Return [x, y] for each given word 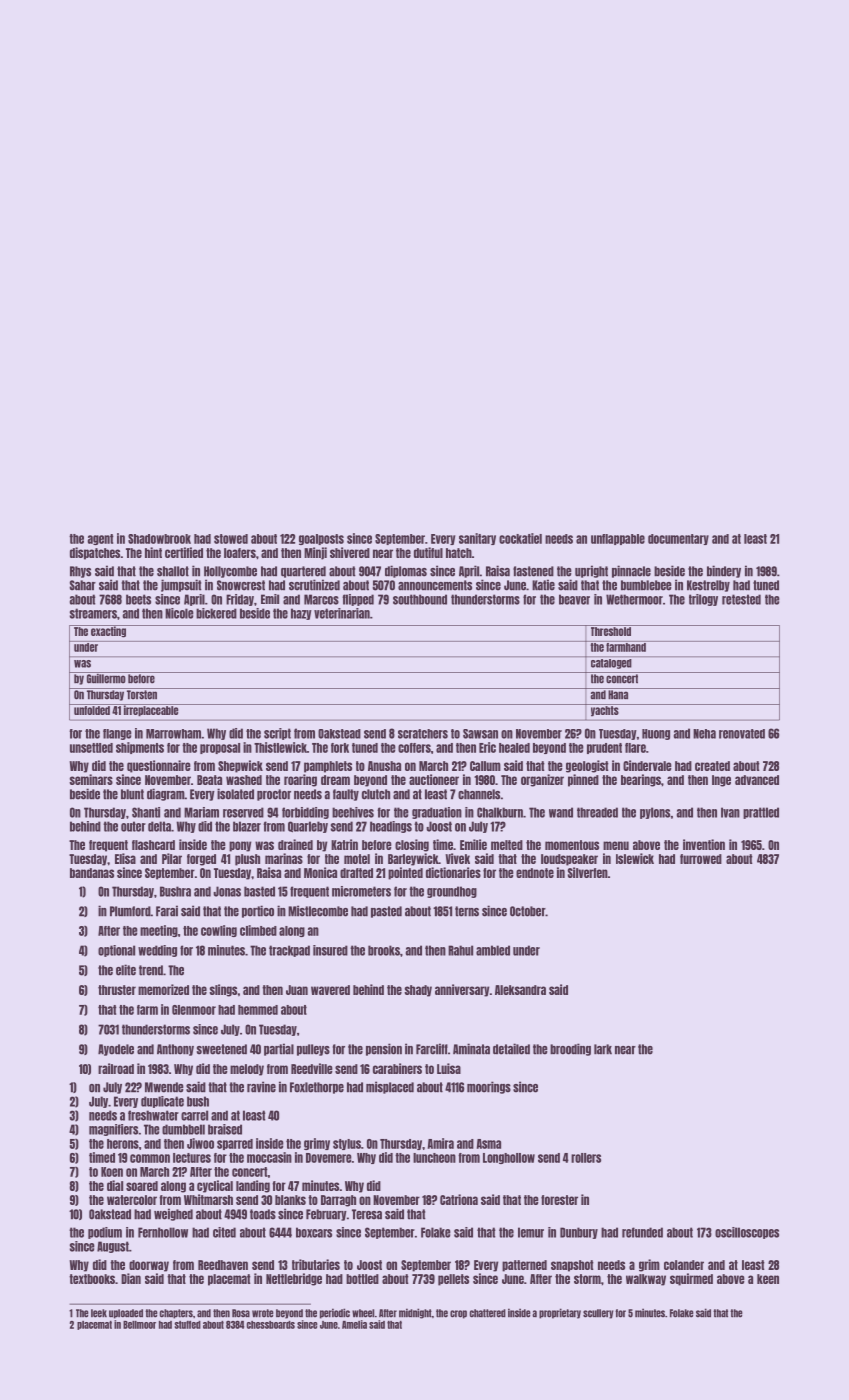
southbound [420, 599]
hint [153, 552]
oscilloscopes [747, 1233]
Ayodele [116, 1050]
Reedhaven [223, 1265]
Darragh [338, 1201]
